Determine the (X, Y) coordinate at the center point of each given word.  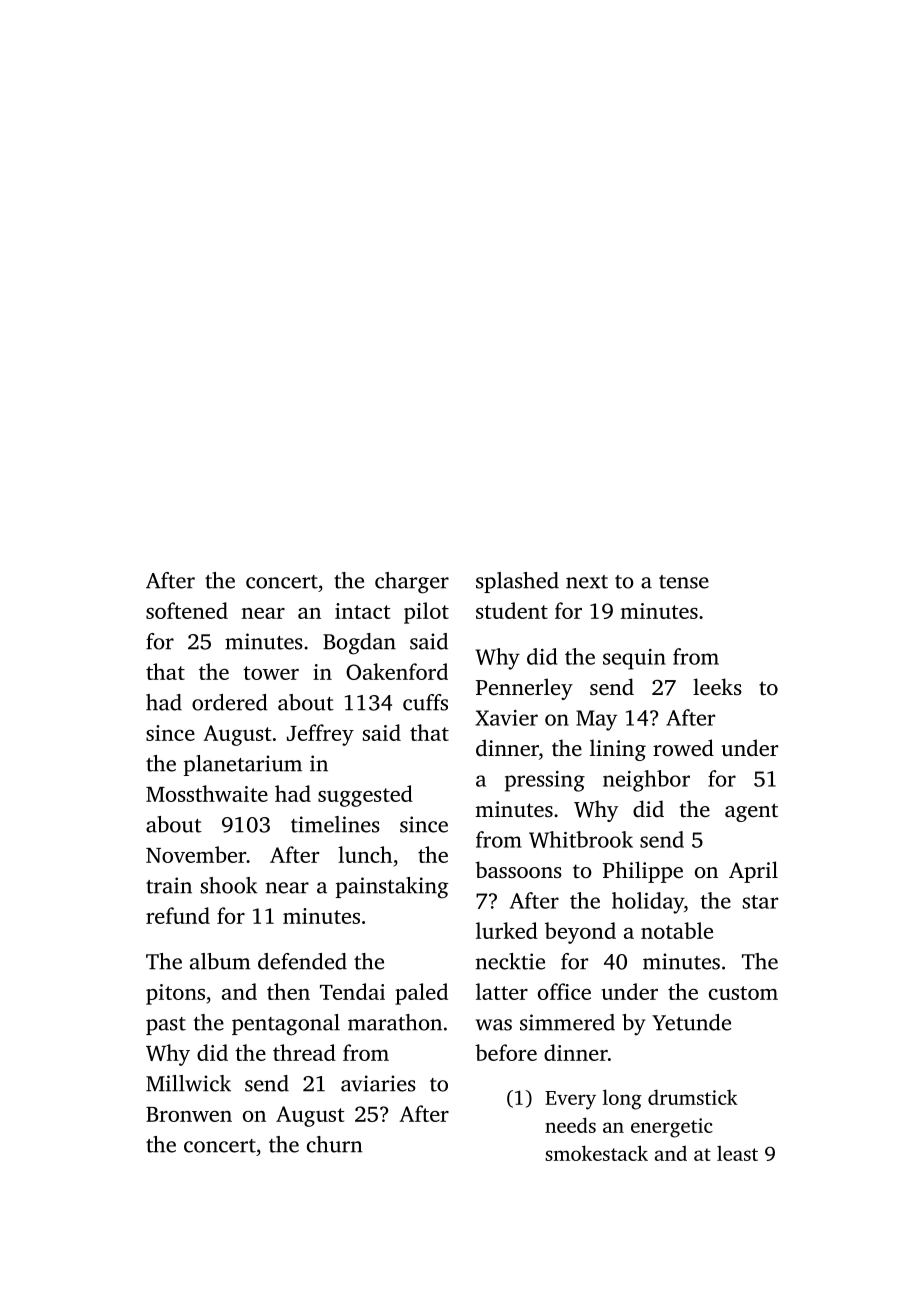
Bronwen (189, 1114)
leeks (717, 686)
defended (302, 961)
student (512, 610)
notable (677, 930)
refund (178, 915)
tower (271, 673)
